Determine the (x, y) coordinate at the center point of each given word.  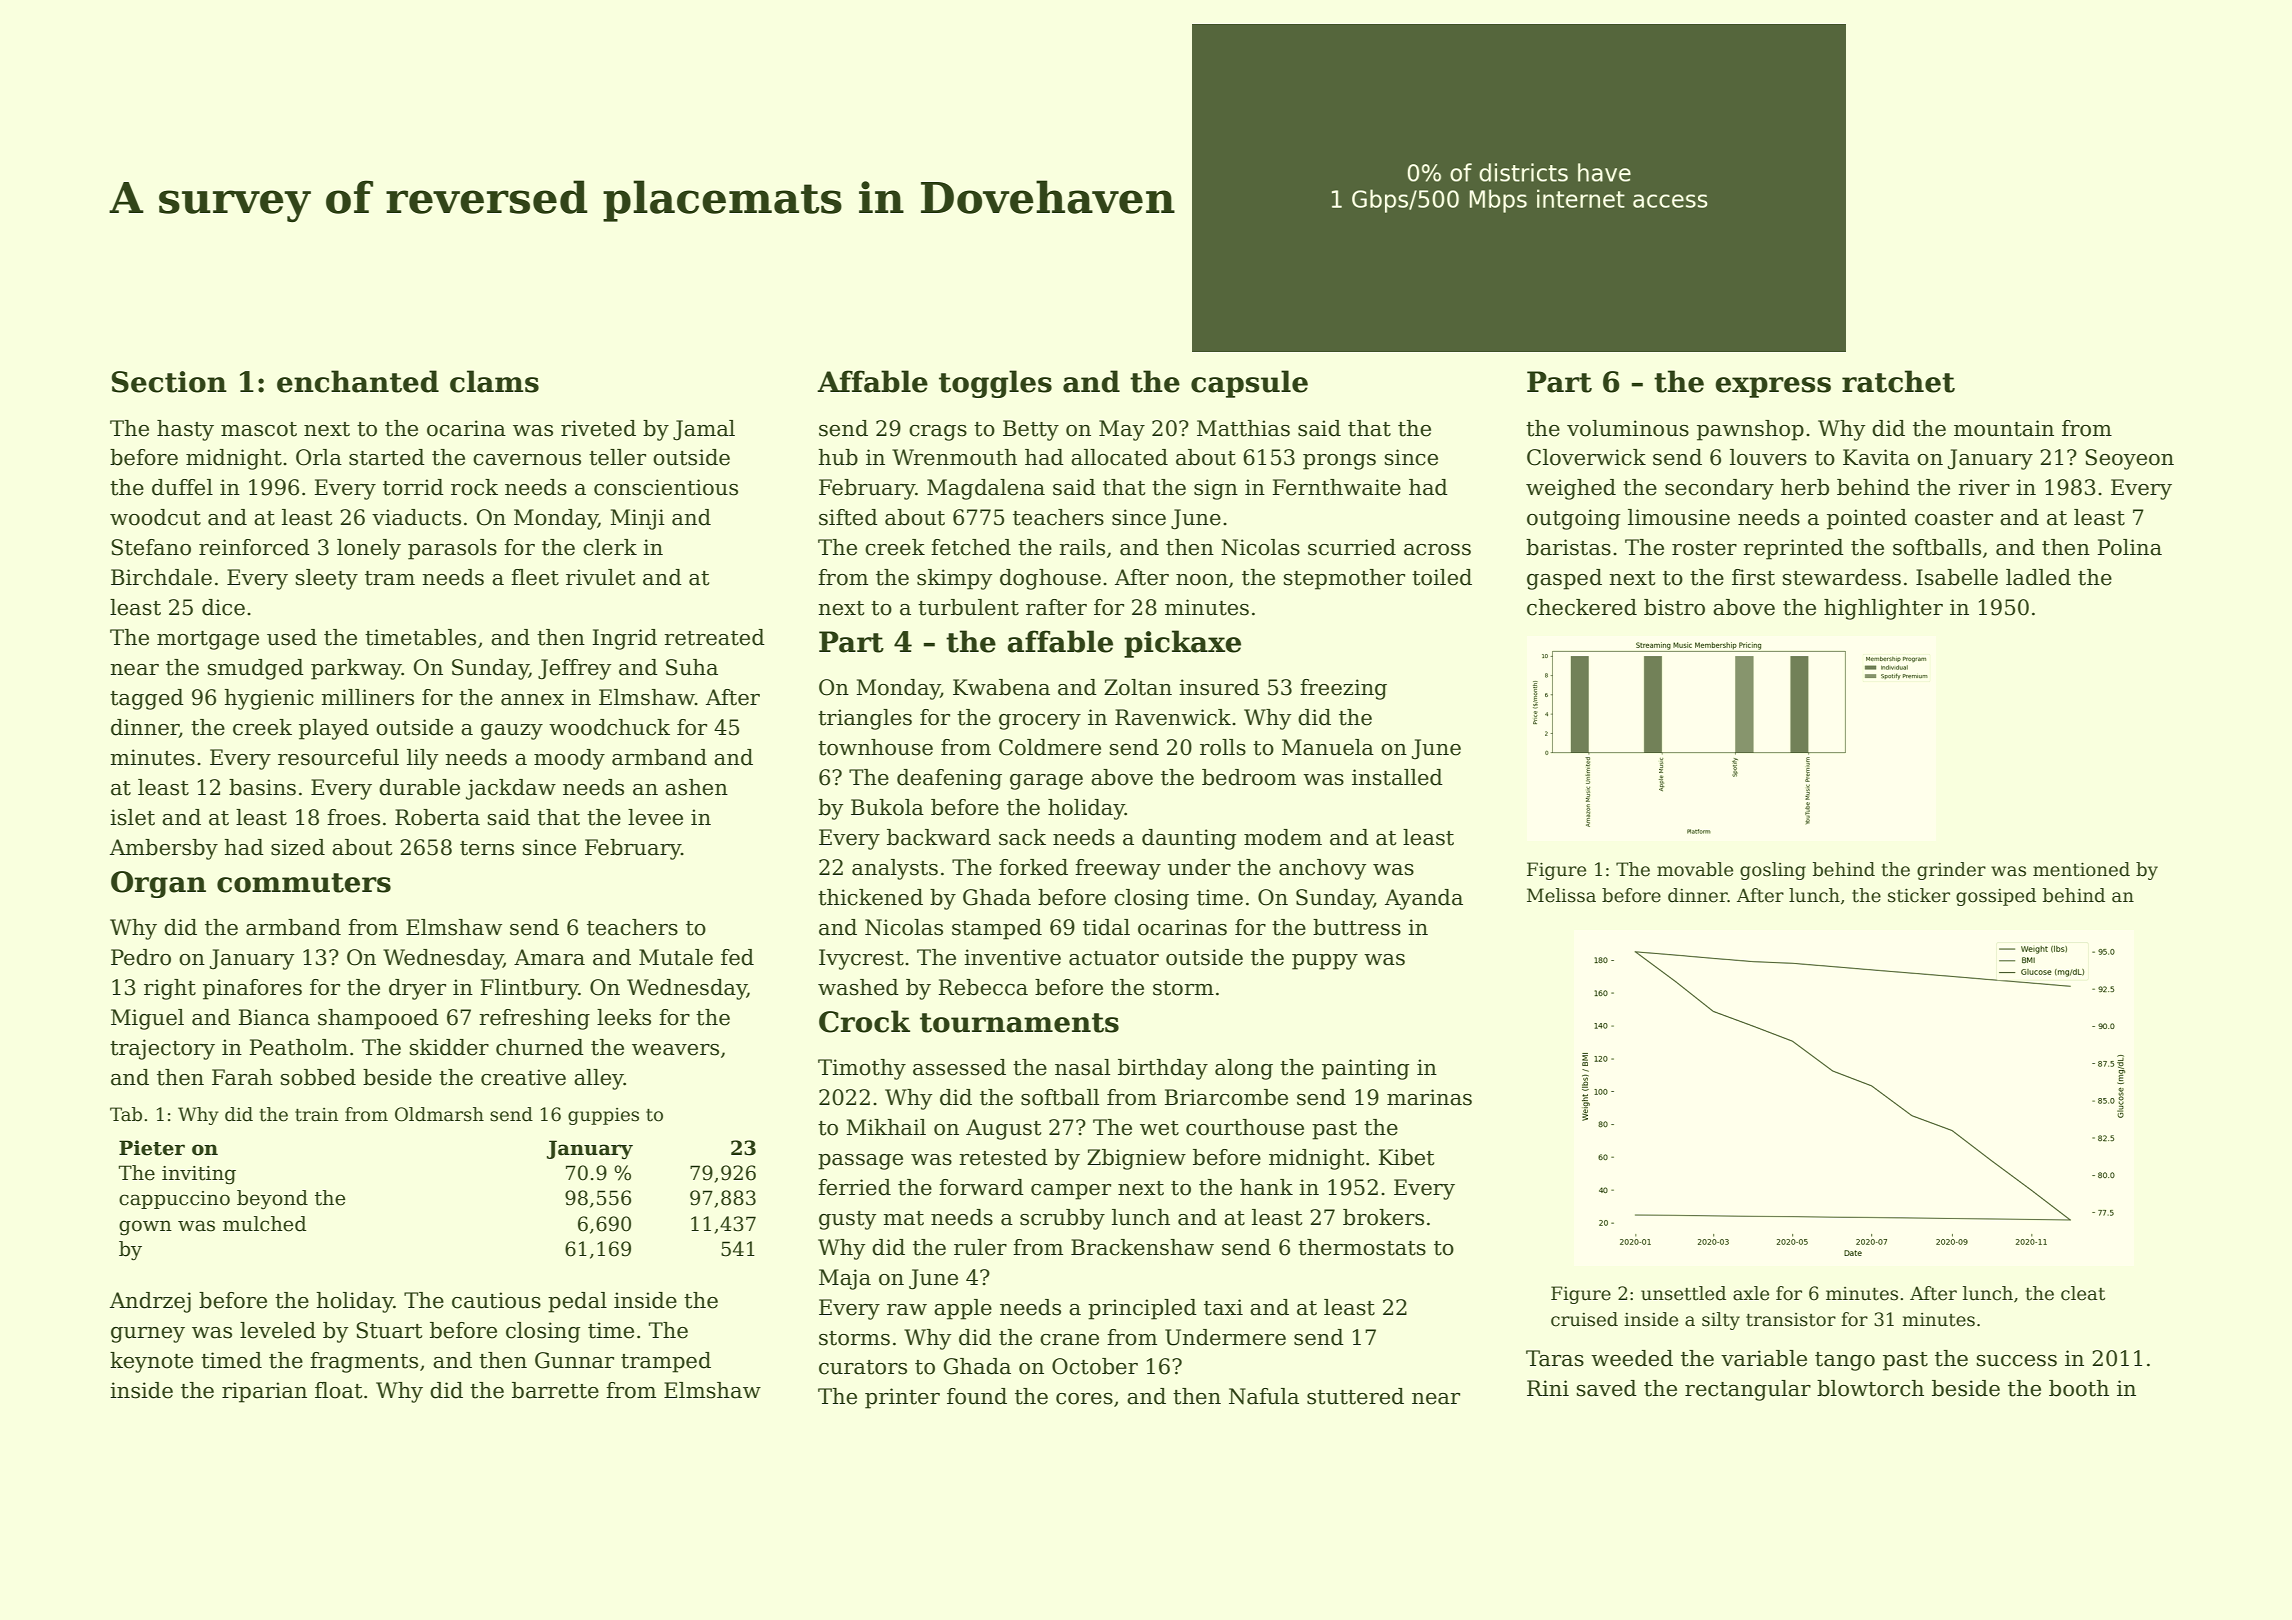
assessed (959, 1067)
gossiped (1996, 897)
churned (540, 1047)
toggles (995, 384)
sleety (327, 579)
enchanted (358, 381)
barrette (555, 1390)
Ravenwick (1173, 717)
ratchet (1898, 381)
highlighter (1883, 609)
